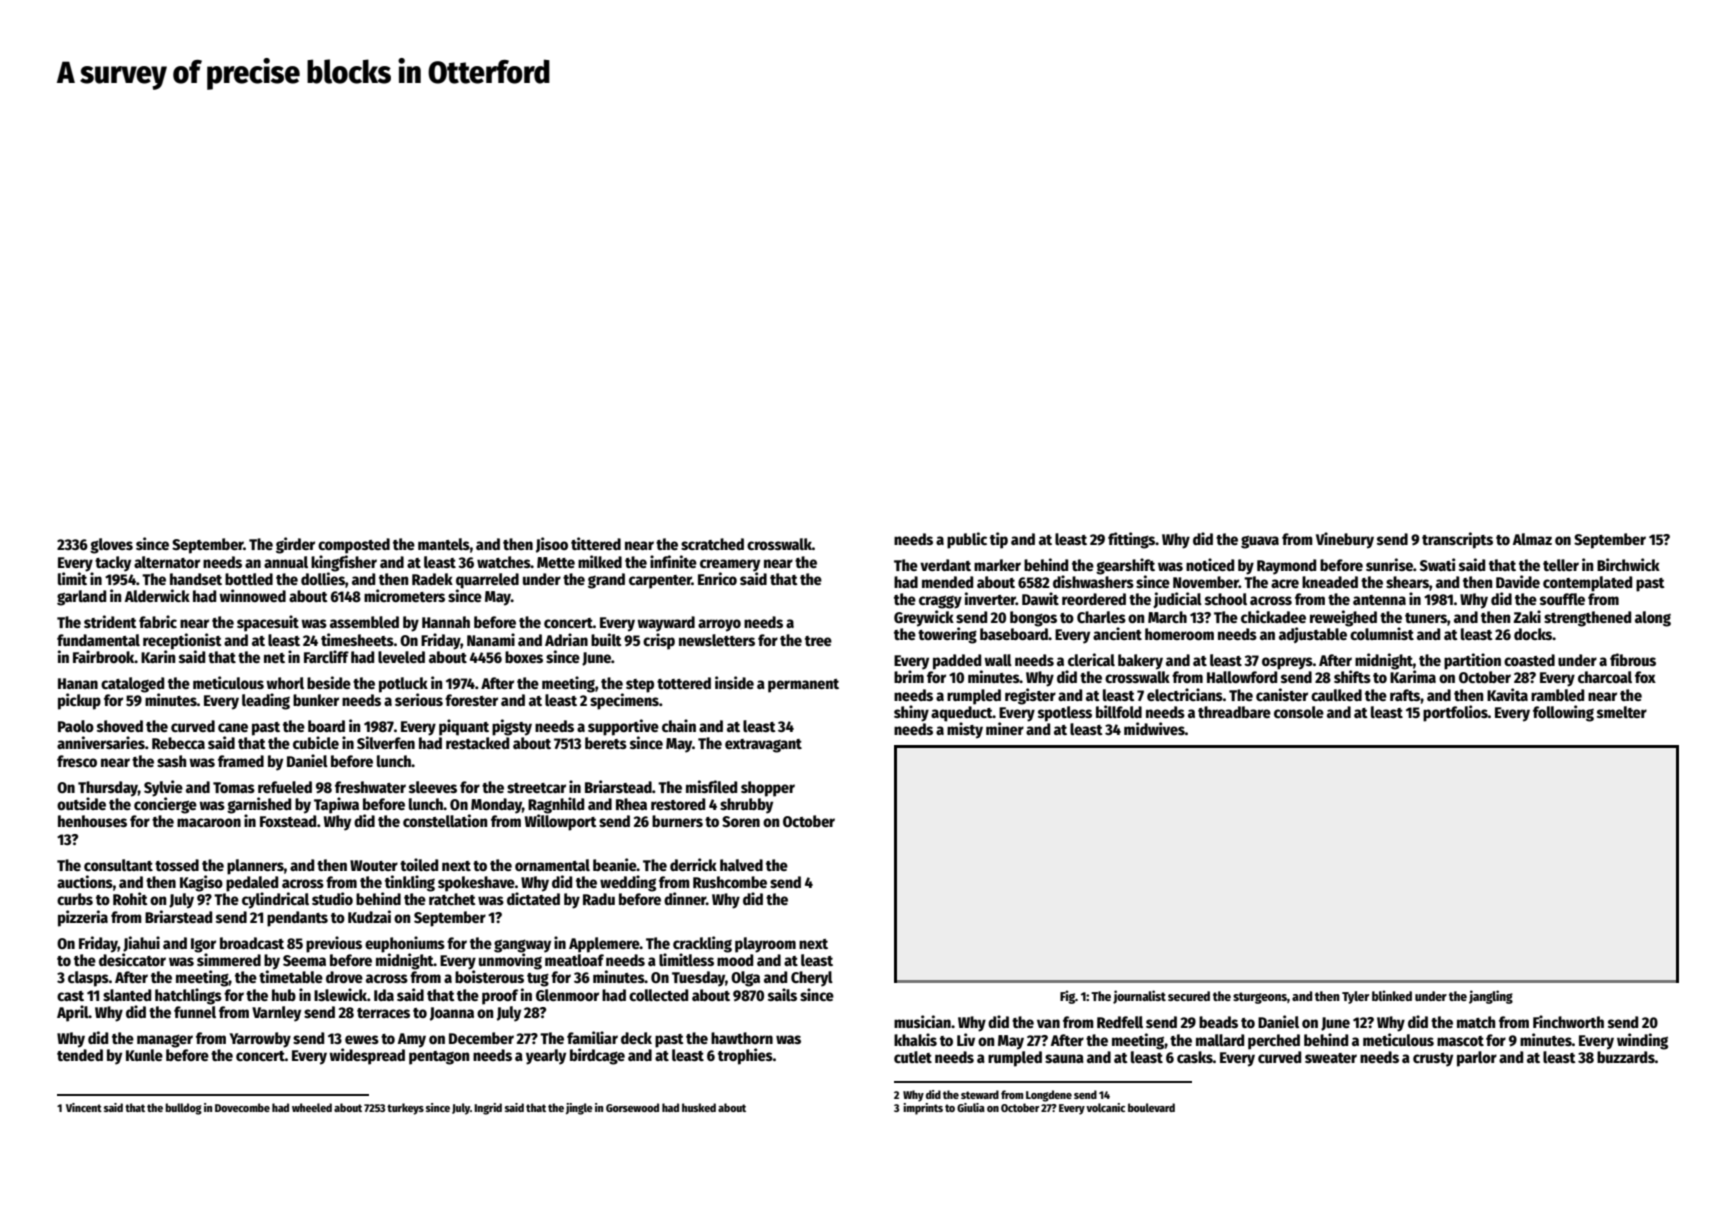 The width and height of the screenshot is (1736, 1227). Describe the element at coordinates (615, 864) in the screenshot. I see `beanie` at that location.
